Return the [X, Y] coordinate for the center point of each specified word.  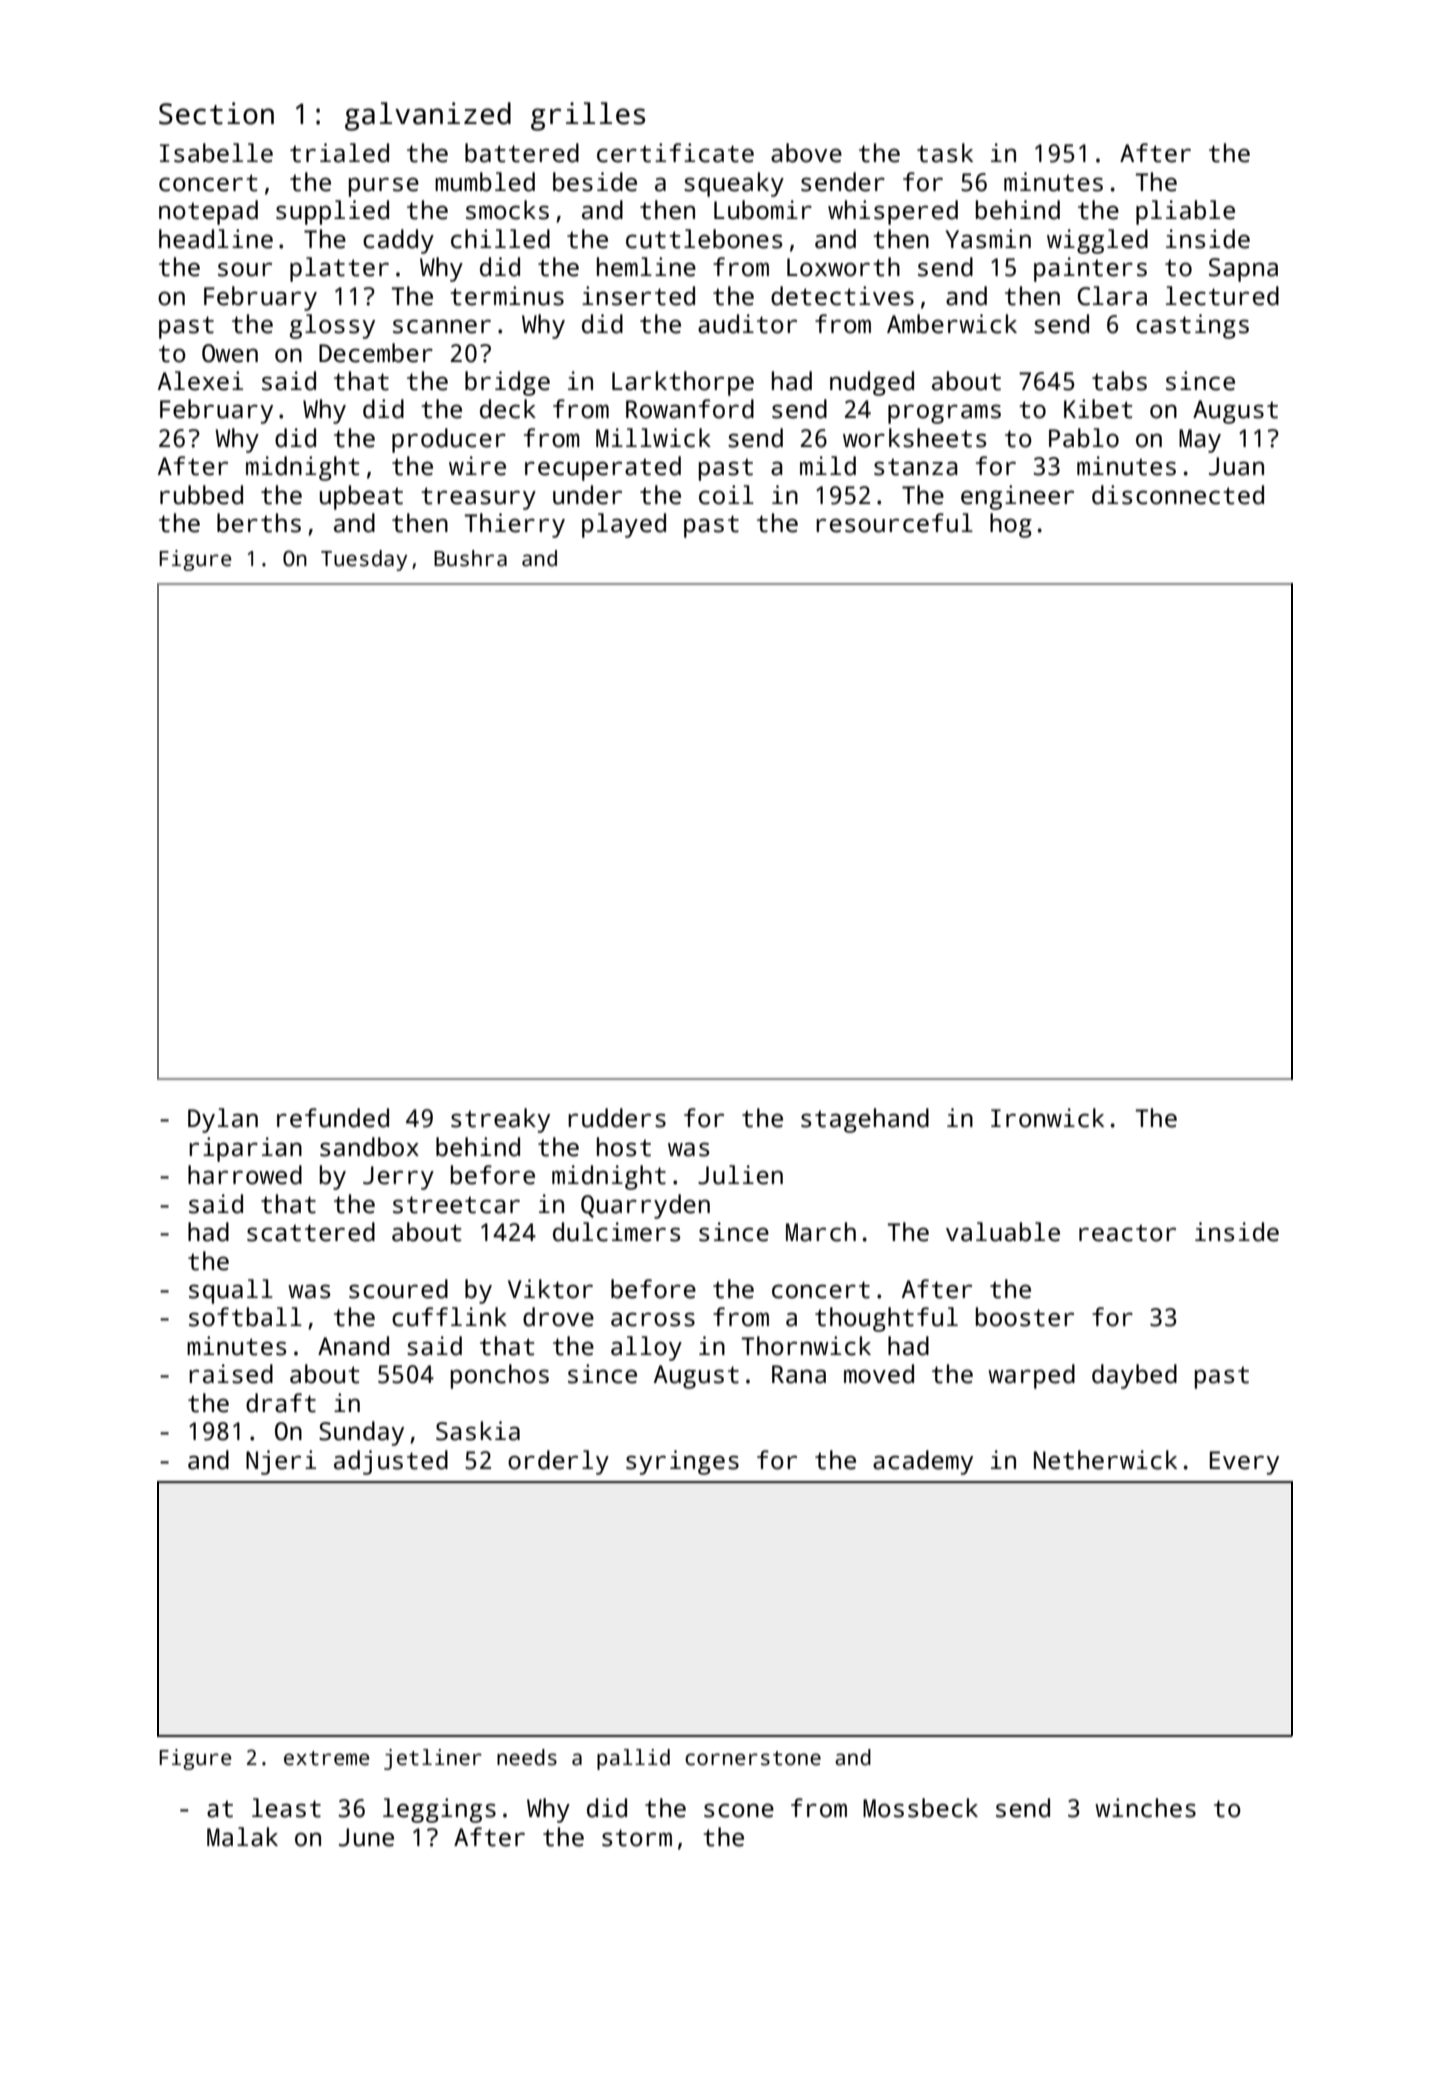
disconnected [1178, 495]
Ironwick [1047, 1118]
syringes [682, 1462]
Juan [1236, 466]
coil [726, 495]
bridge [507, 383]
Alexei [200, 381]
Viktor [550, 1289]
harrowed [245, 1175]
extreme [327, 1758]
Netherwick [1105, 1460]
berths [259, 523]
